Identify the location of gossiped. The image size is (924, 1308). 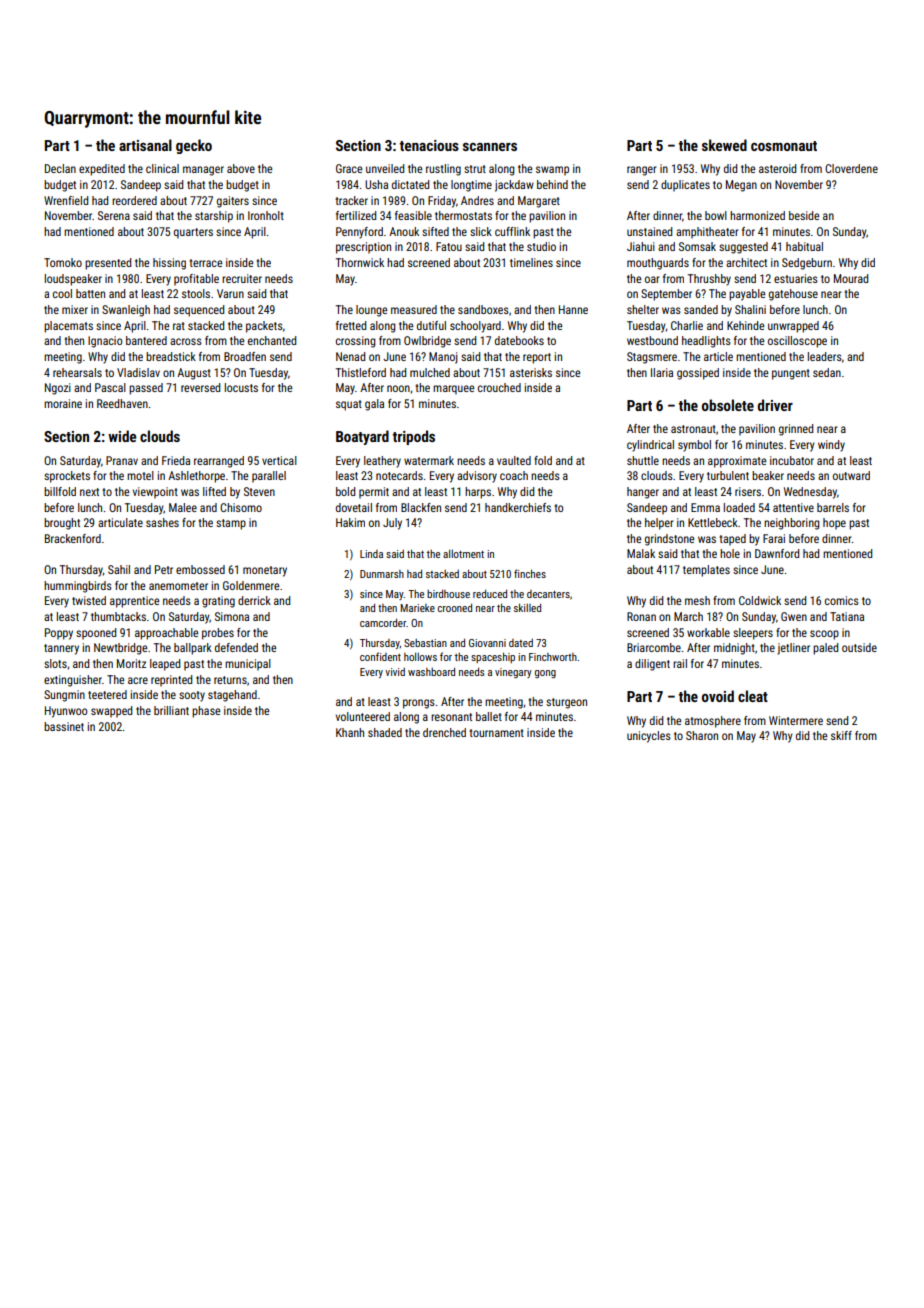
(698, 374).
